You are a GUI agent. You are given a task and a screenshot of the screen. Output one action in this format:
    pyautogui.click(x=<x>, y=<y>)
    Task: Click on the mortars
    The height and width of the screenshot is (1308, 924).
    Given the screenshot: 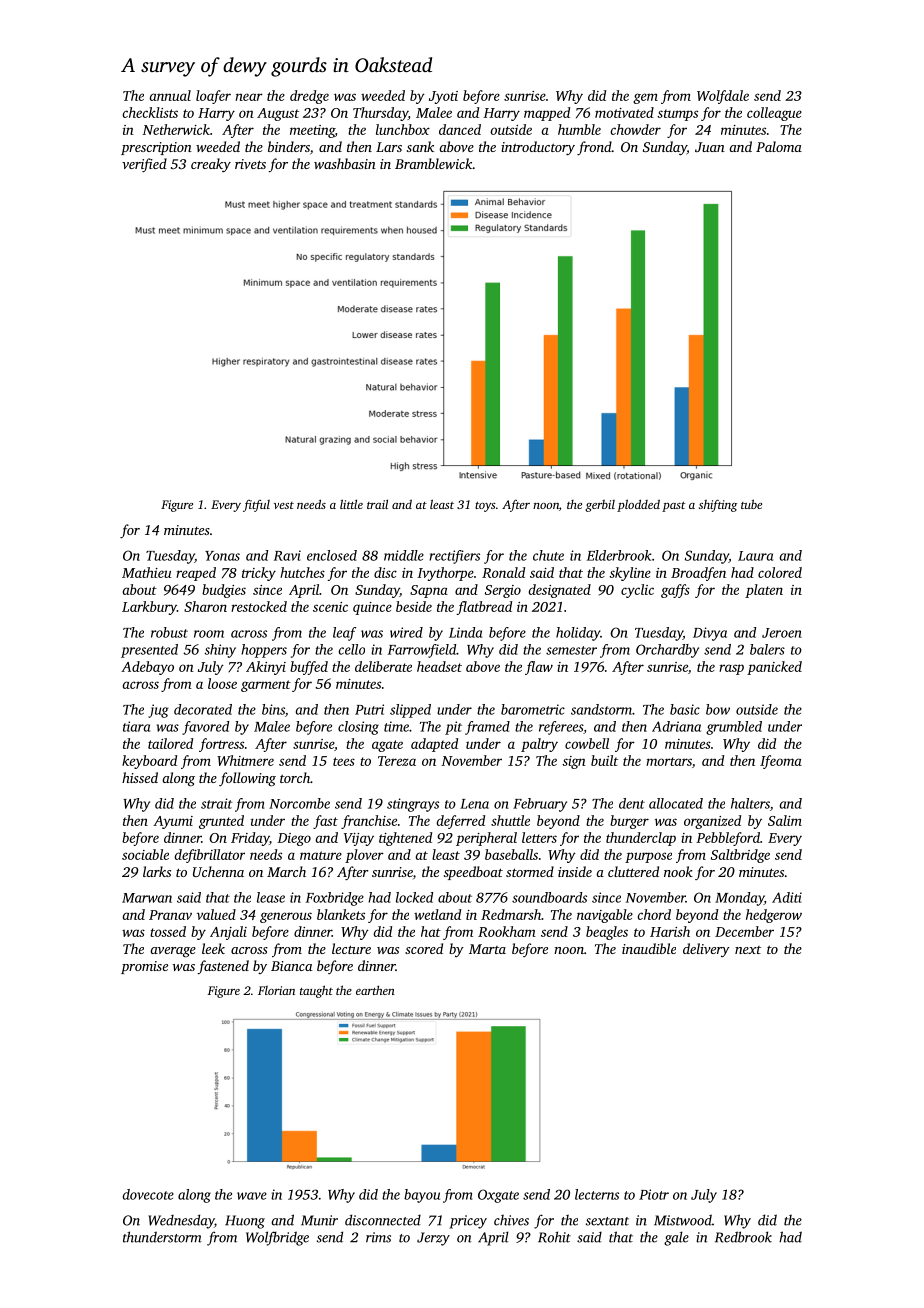 What is the action you would take?
    pyautogui.click(x=669, y=761)
